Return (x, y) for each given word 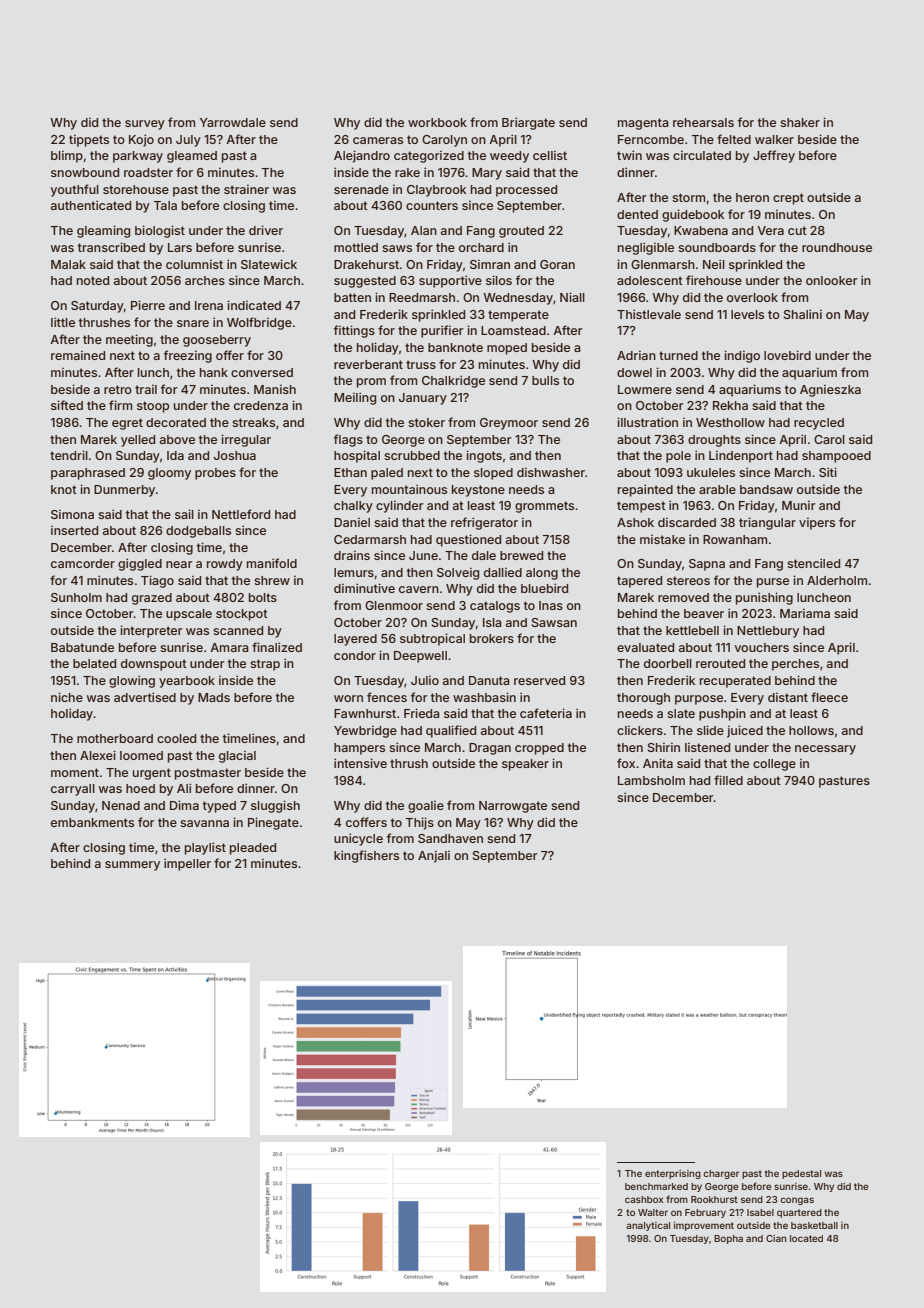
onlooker (832, 280)
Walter (653, 1212)
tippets (89, 140)
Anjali (434, 856)
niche (67, 697)
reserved (539, 680)
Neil (714, 264)
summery (132, 866)
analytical (648, 1226)
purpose (699, 700)
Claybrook (436, 191)
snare (193, 323)
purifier (442, 331)
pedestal (801, 1174)
